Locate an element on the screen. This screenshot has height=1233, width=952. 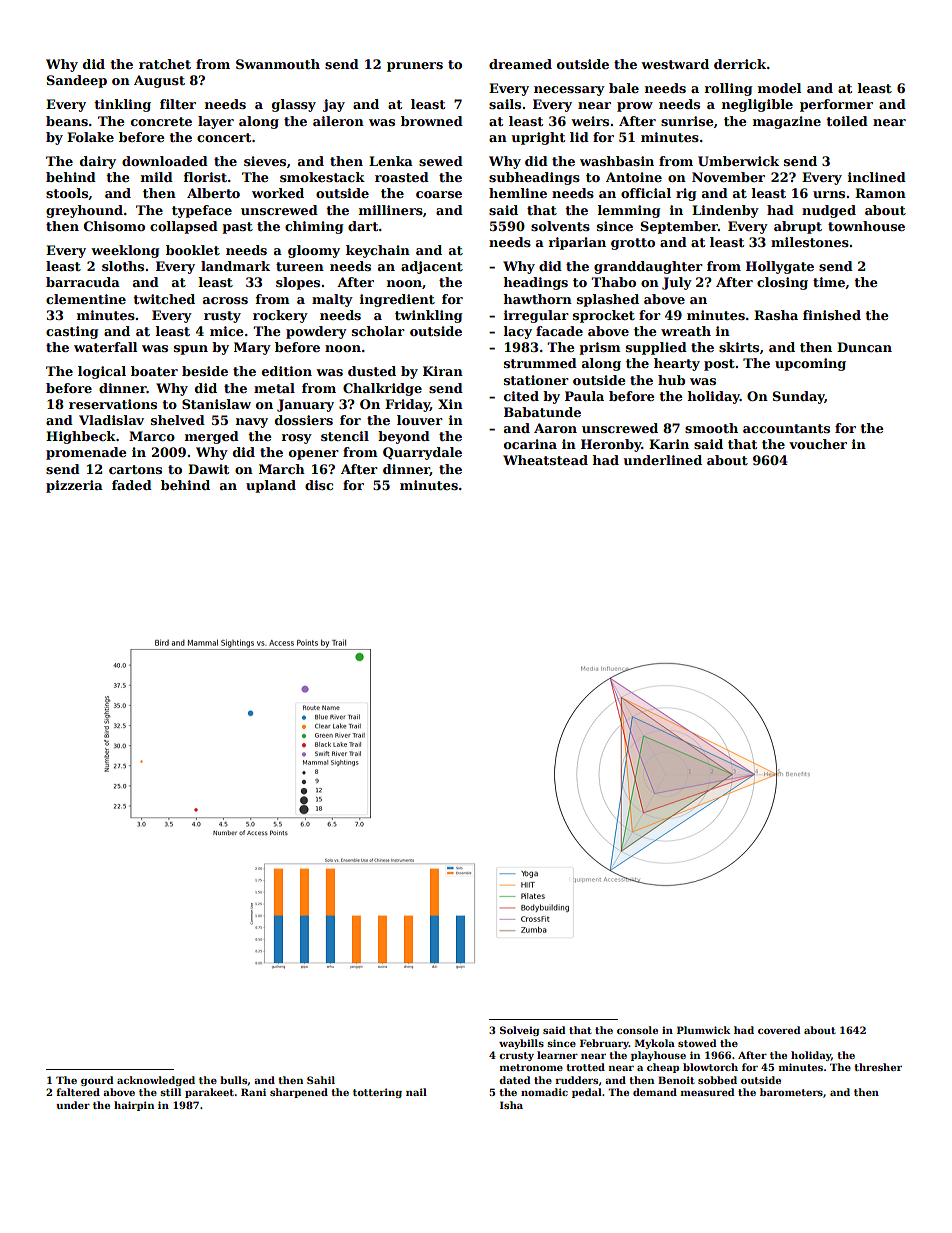
upland is located at coordinates (271, 486).
